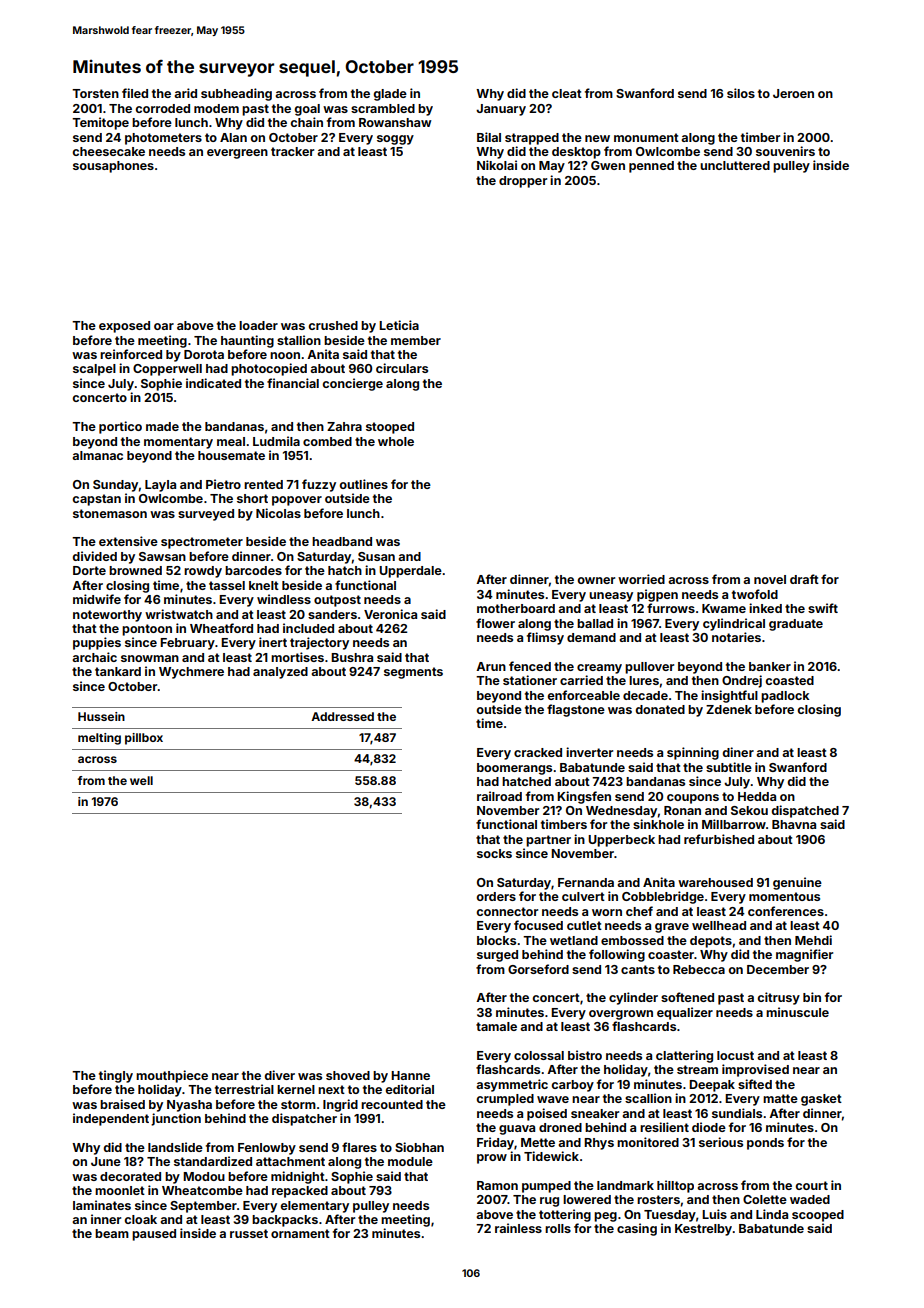 The width and height of the screenshot is (924, 1308). I want to click on exposed, so click(124, 327).
